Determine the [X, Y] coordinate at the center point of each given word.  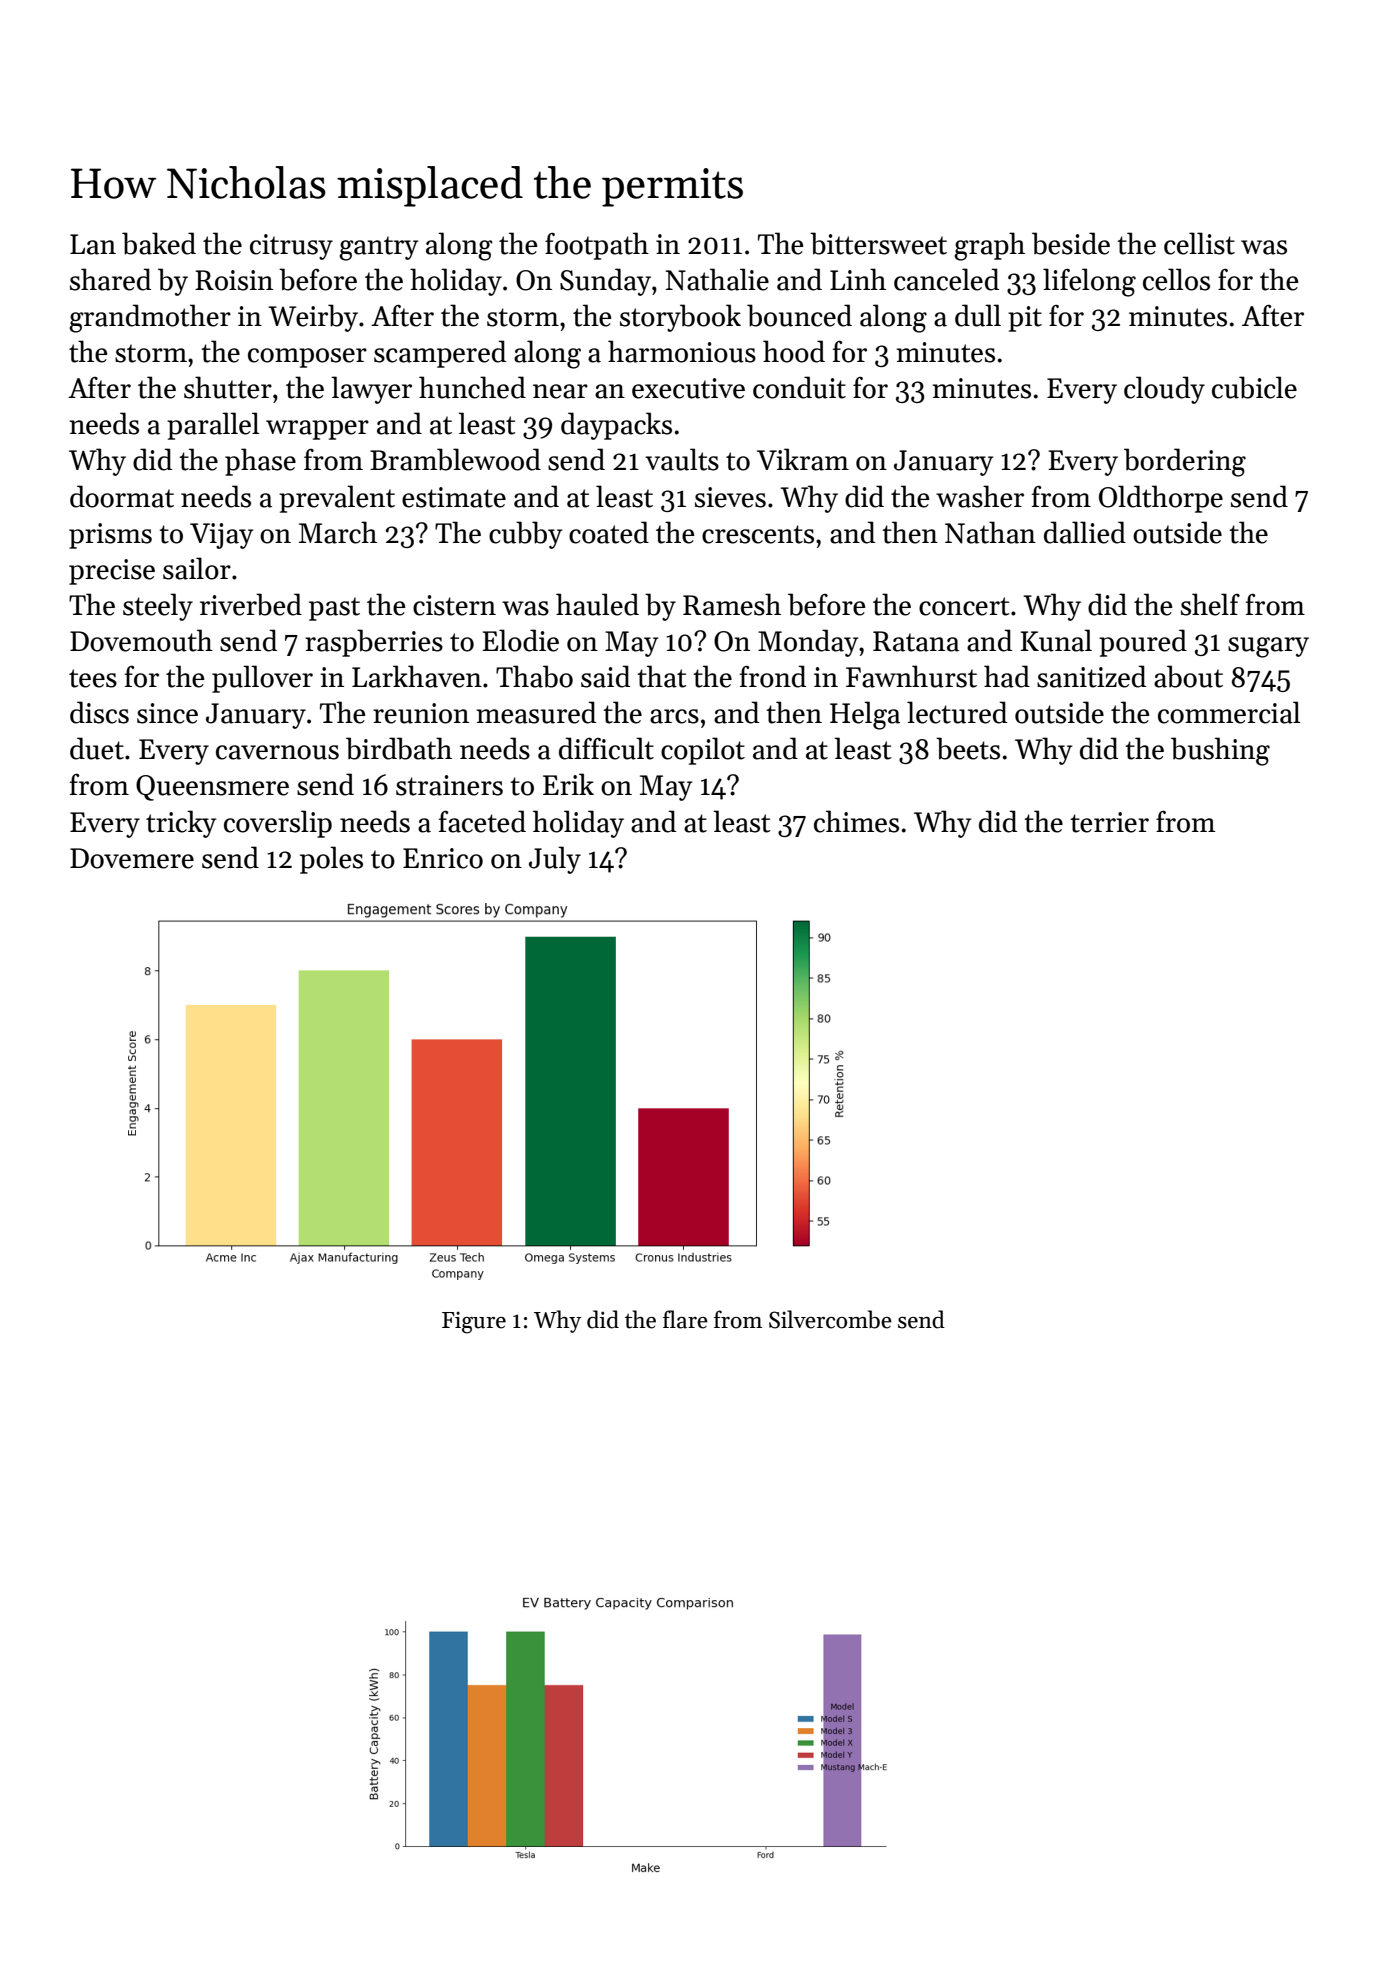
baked [159, 243]
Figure [474, 1322]
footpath [597, 246]
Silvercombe [830, 1319]
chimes [856, 821]
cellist [1199, 243]
